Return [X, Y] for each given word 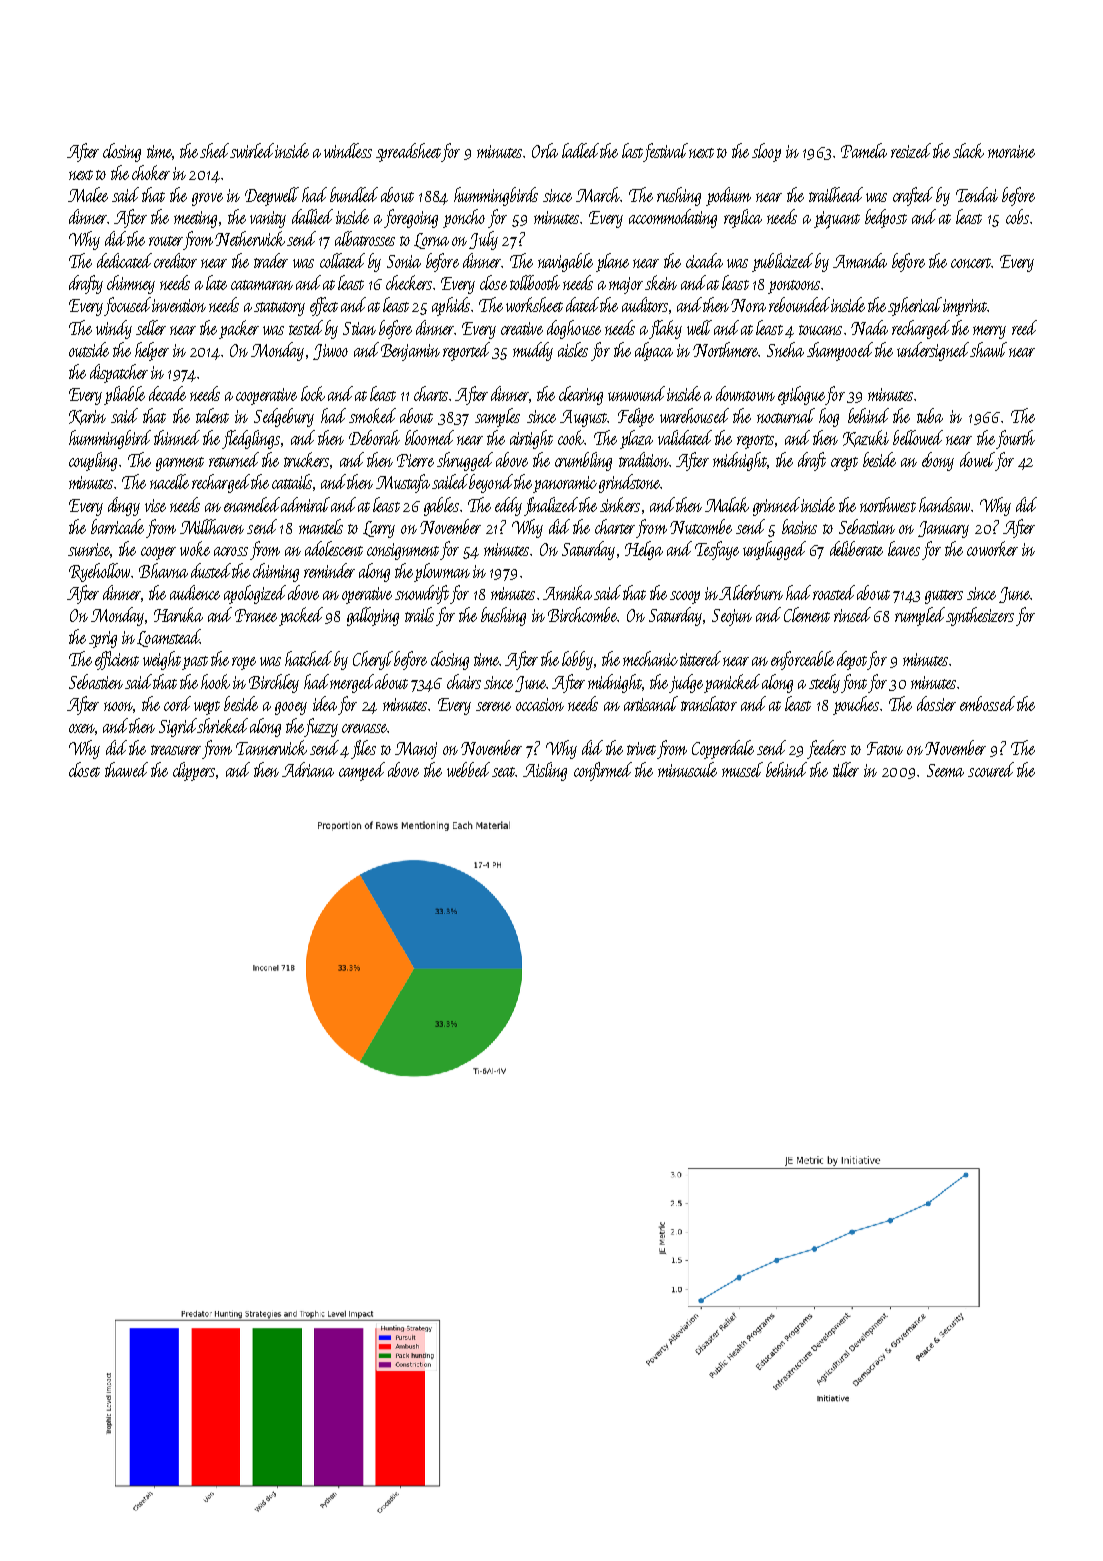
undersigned [933, 351]
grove [207, 199]
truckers [306, 459]
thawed [126, 769]
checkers [409, 282]
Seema [945, 770]
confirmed [603, 771]
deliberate [856, 548]
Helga [644, 550]
